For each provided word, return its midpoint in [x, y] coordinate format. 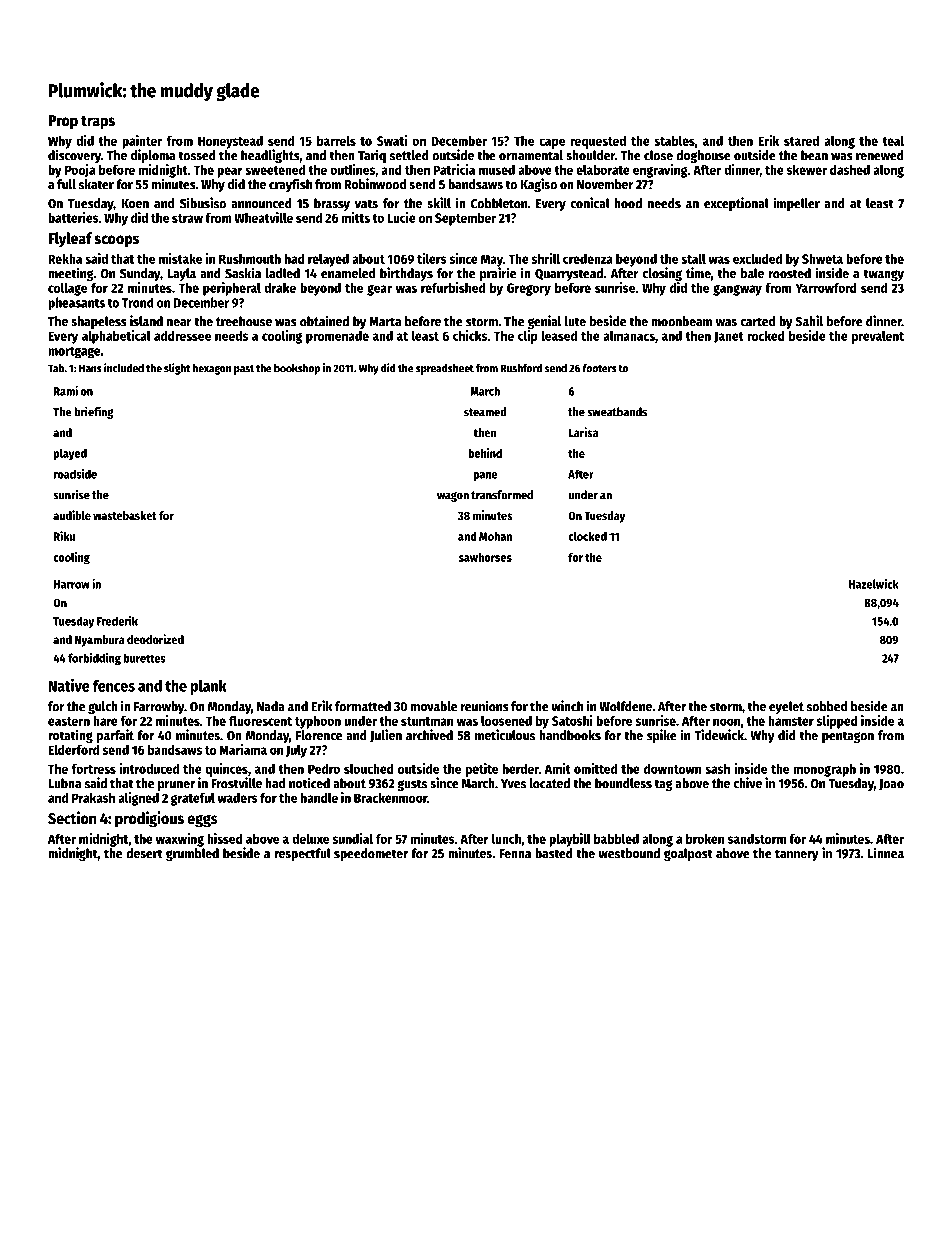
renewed [880, 155]
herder [521, 768]
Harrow [72, 584]
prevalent [878, 337]
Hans [90, 368]
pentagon [848, 737]
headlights [270, 156]
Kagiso [538, 185]
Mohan [495, 536]
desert [144, 853]
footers [600, 368]
